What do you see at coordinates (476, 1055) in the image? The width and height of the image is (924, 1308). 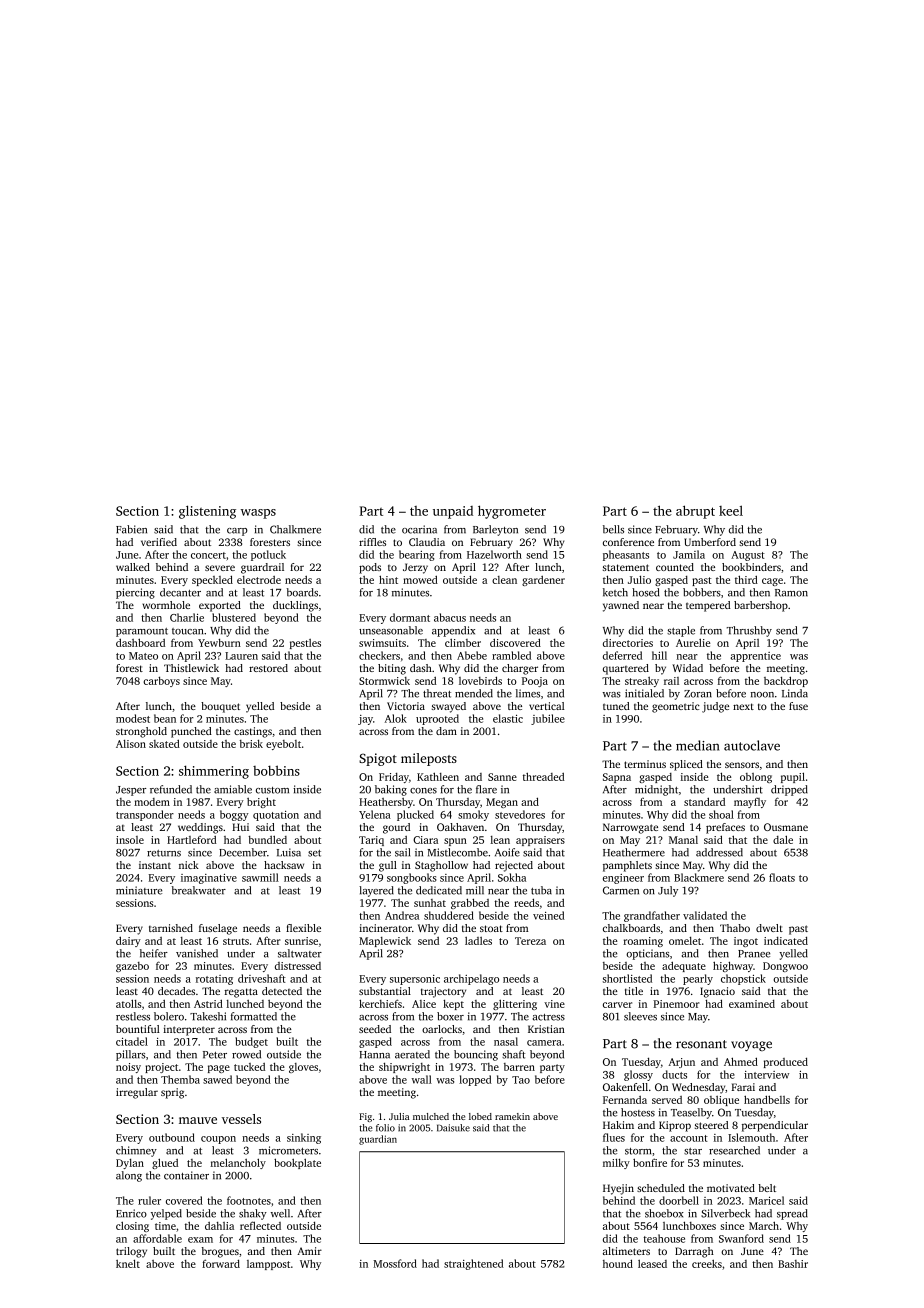 I see `bouncing` at bounding box center [476, 1055].
